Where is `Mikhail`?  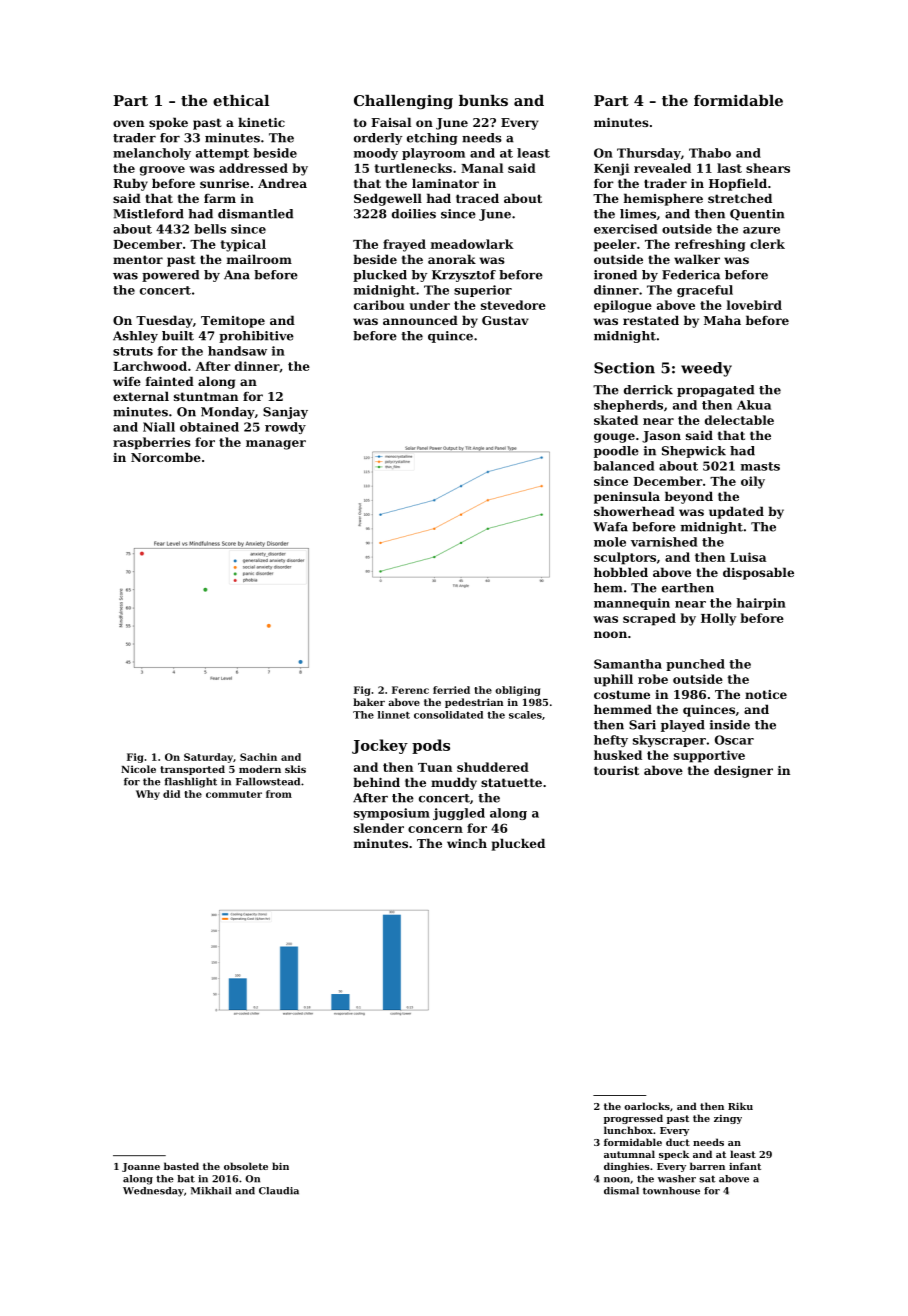 Mikhail is located at coordinates (211, 1191).
